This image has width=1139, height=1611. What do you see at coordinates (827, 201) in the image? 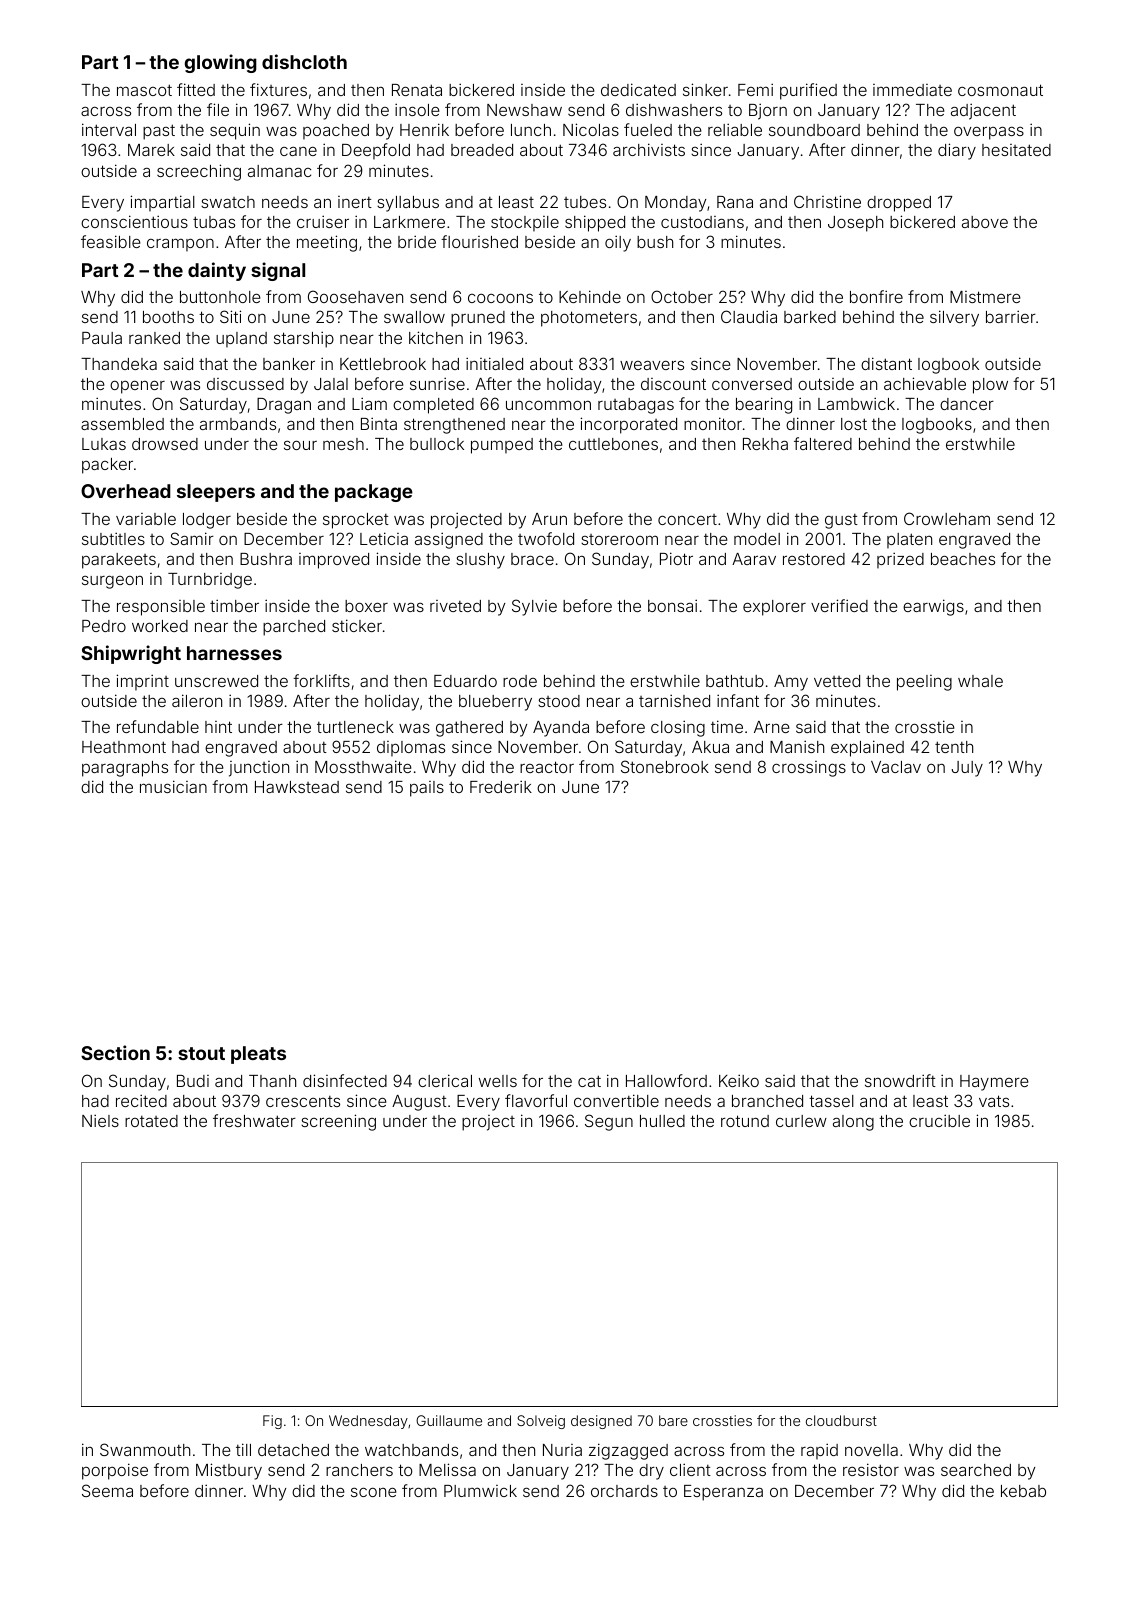
I see `Christine` at bounding box center [827, 201].
